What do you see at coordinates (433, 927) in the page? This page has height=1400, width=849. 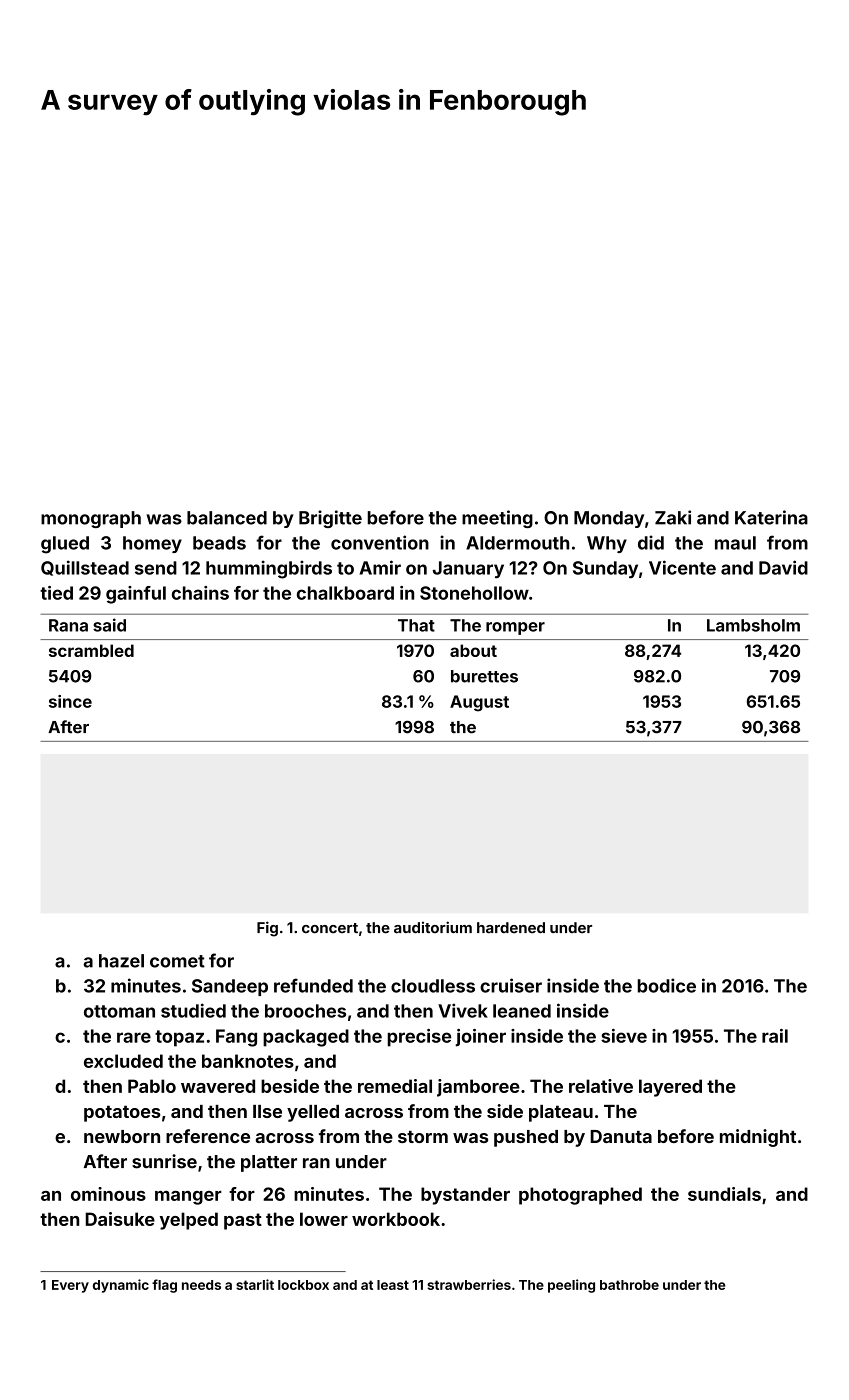 I see `auditorium` at bounding box center [433, 927].
